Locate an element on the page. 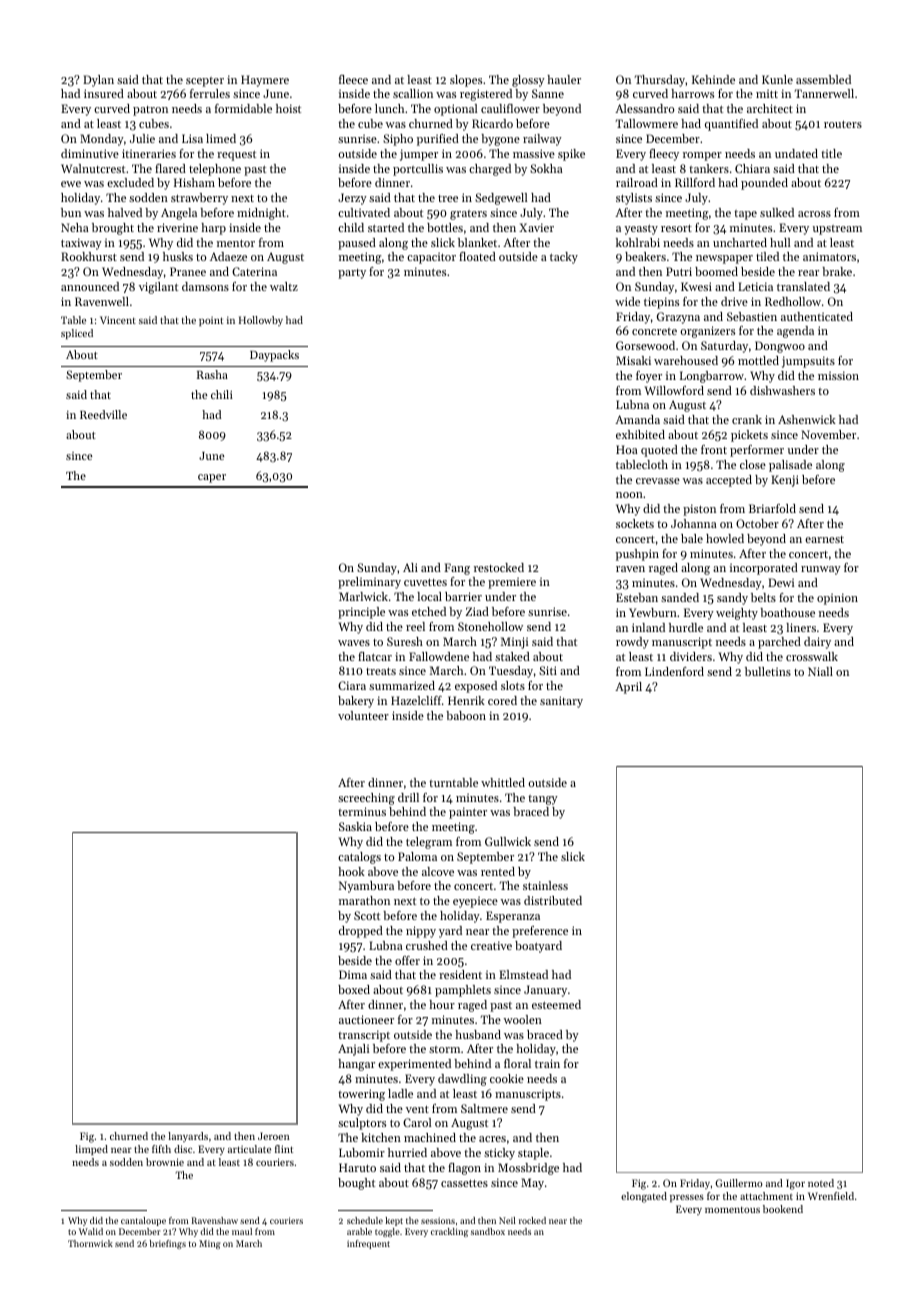 This image has height=1308, width=924. rocked is located at coordinates (532, 1220).
